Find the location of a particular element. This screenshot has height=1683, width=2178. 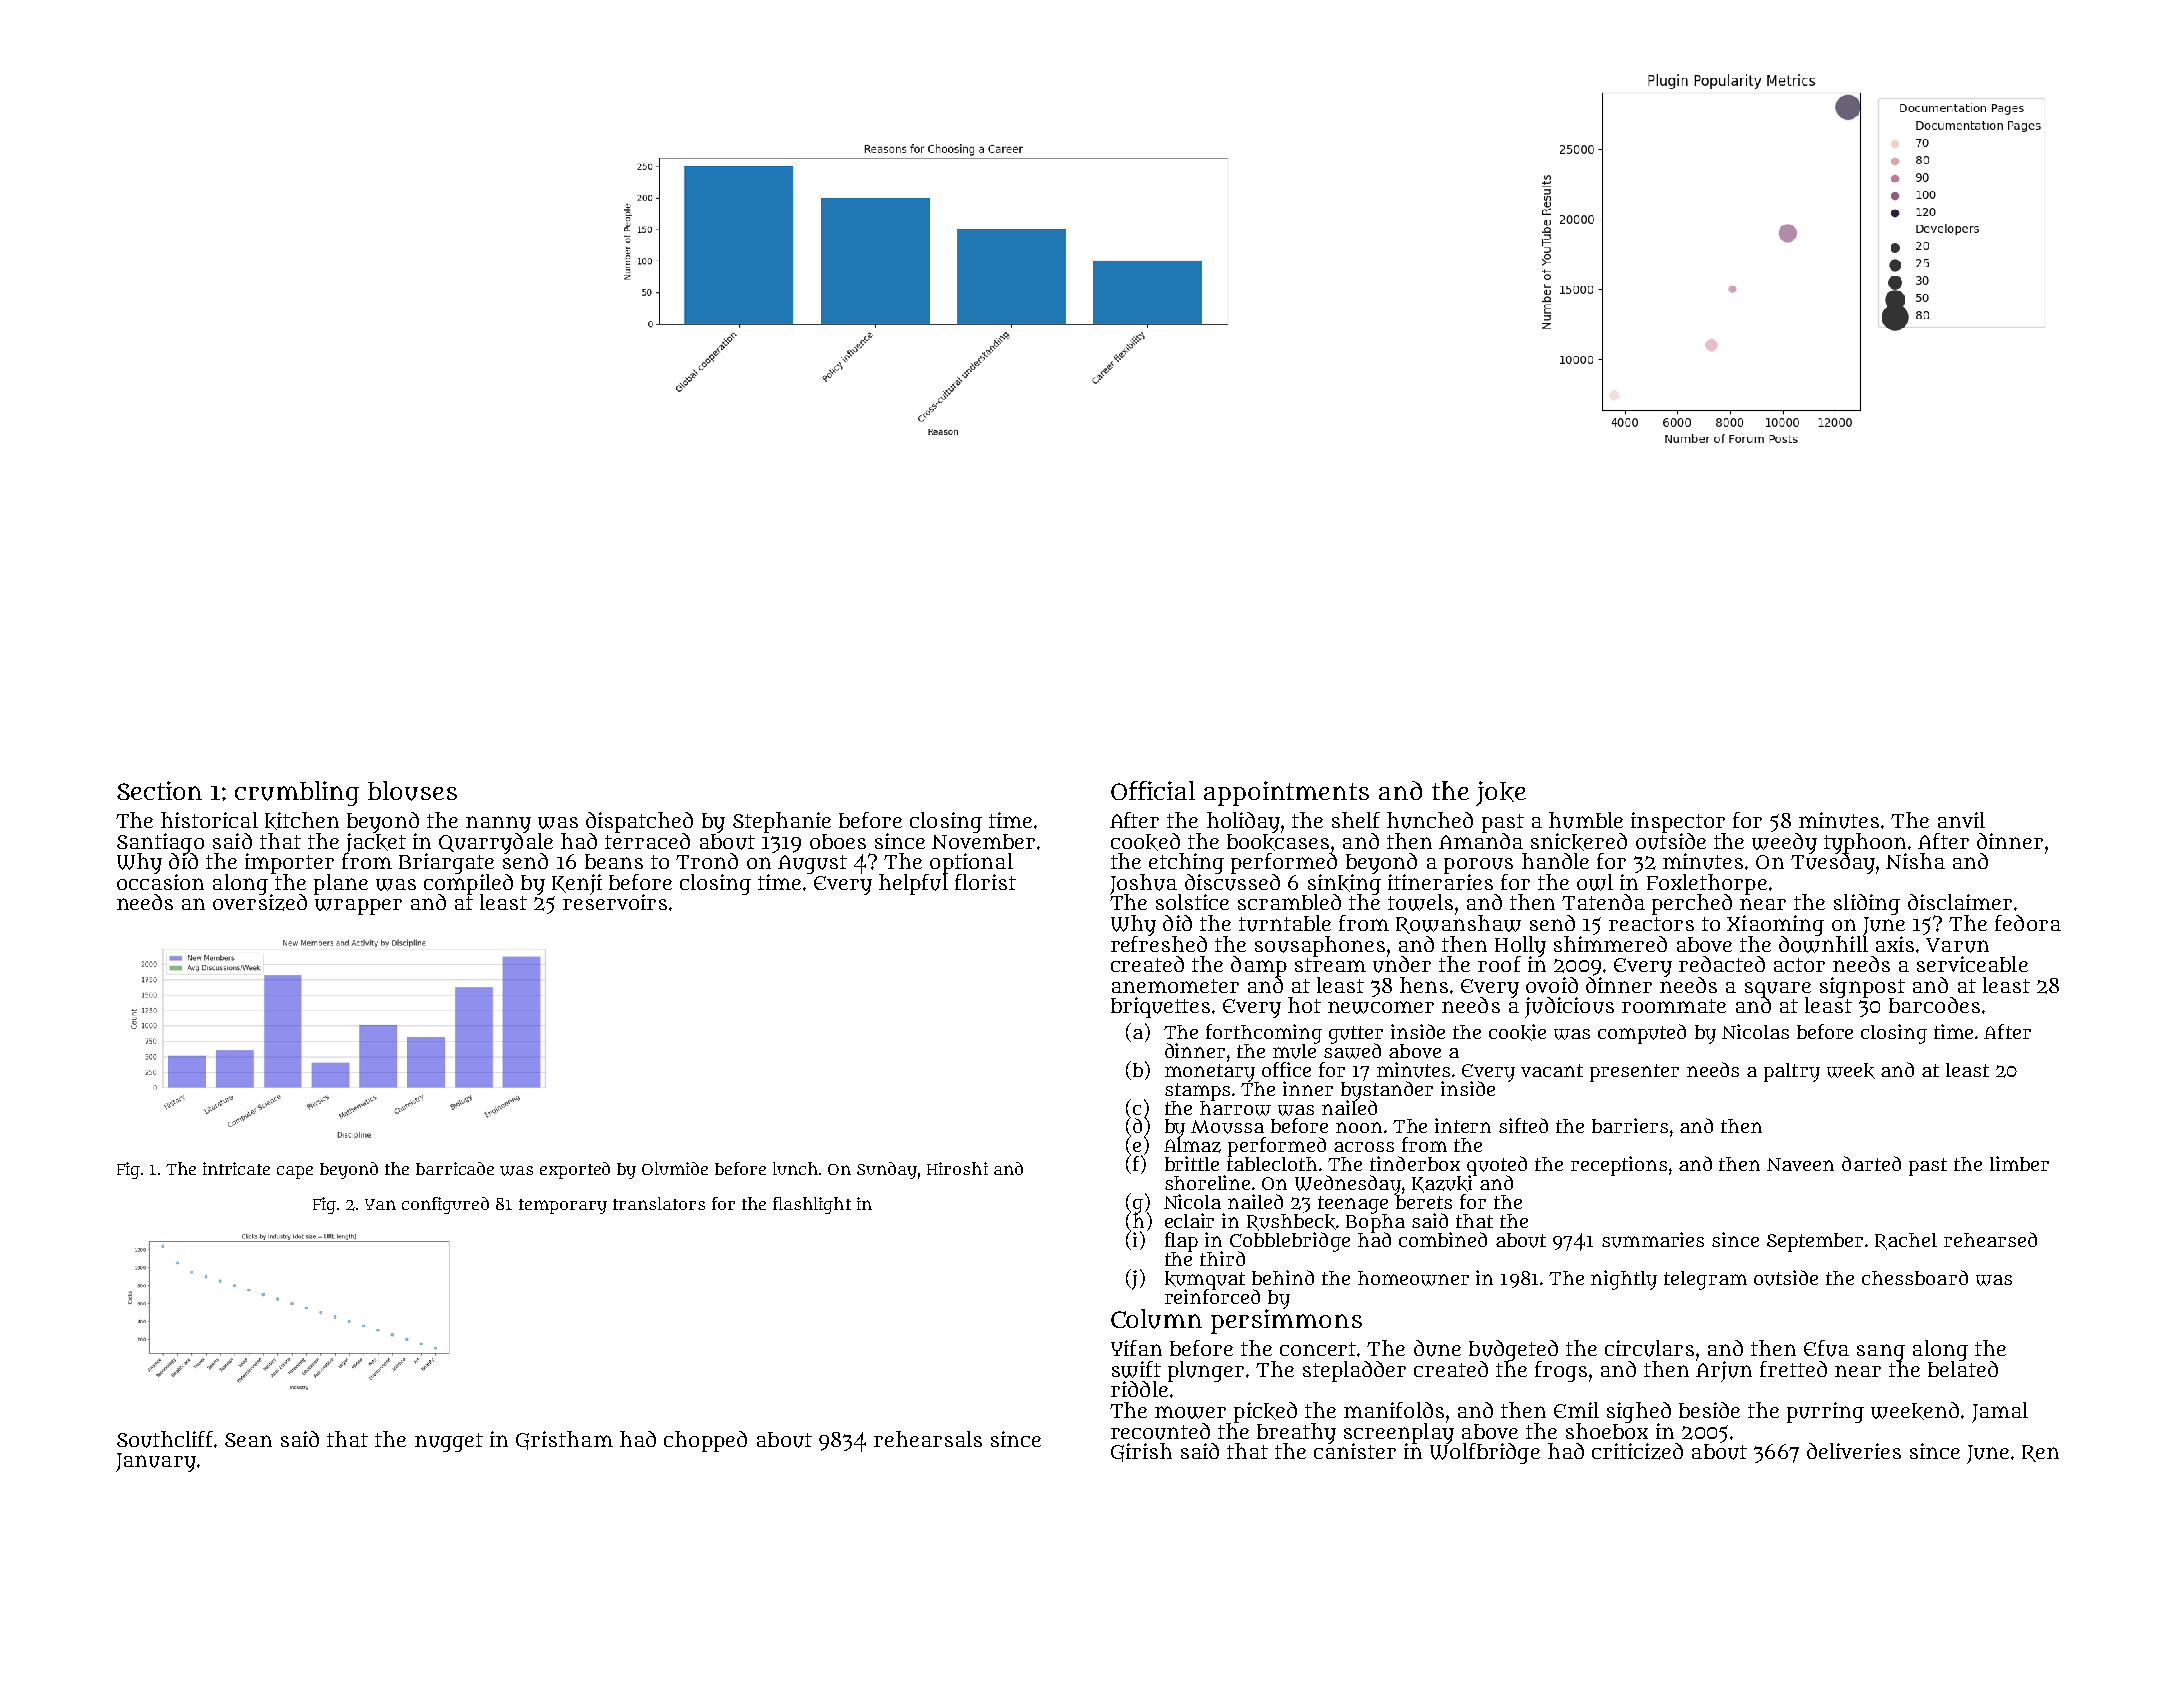

Southcliff is located at coordinates (165, 1439).
